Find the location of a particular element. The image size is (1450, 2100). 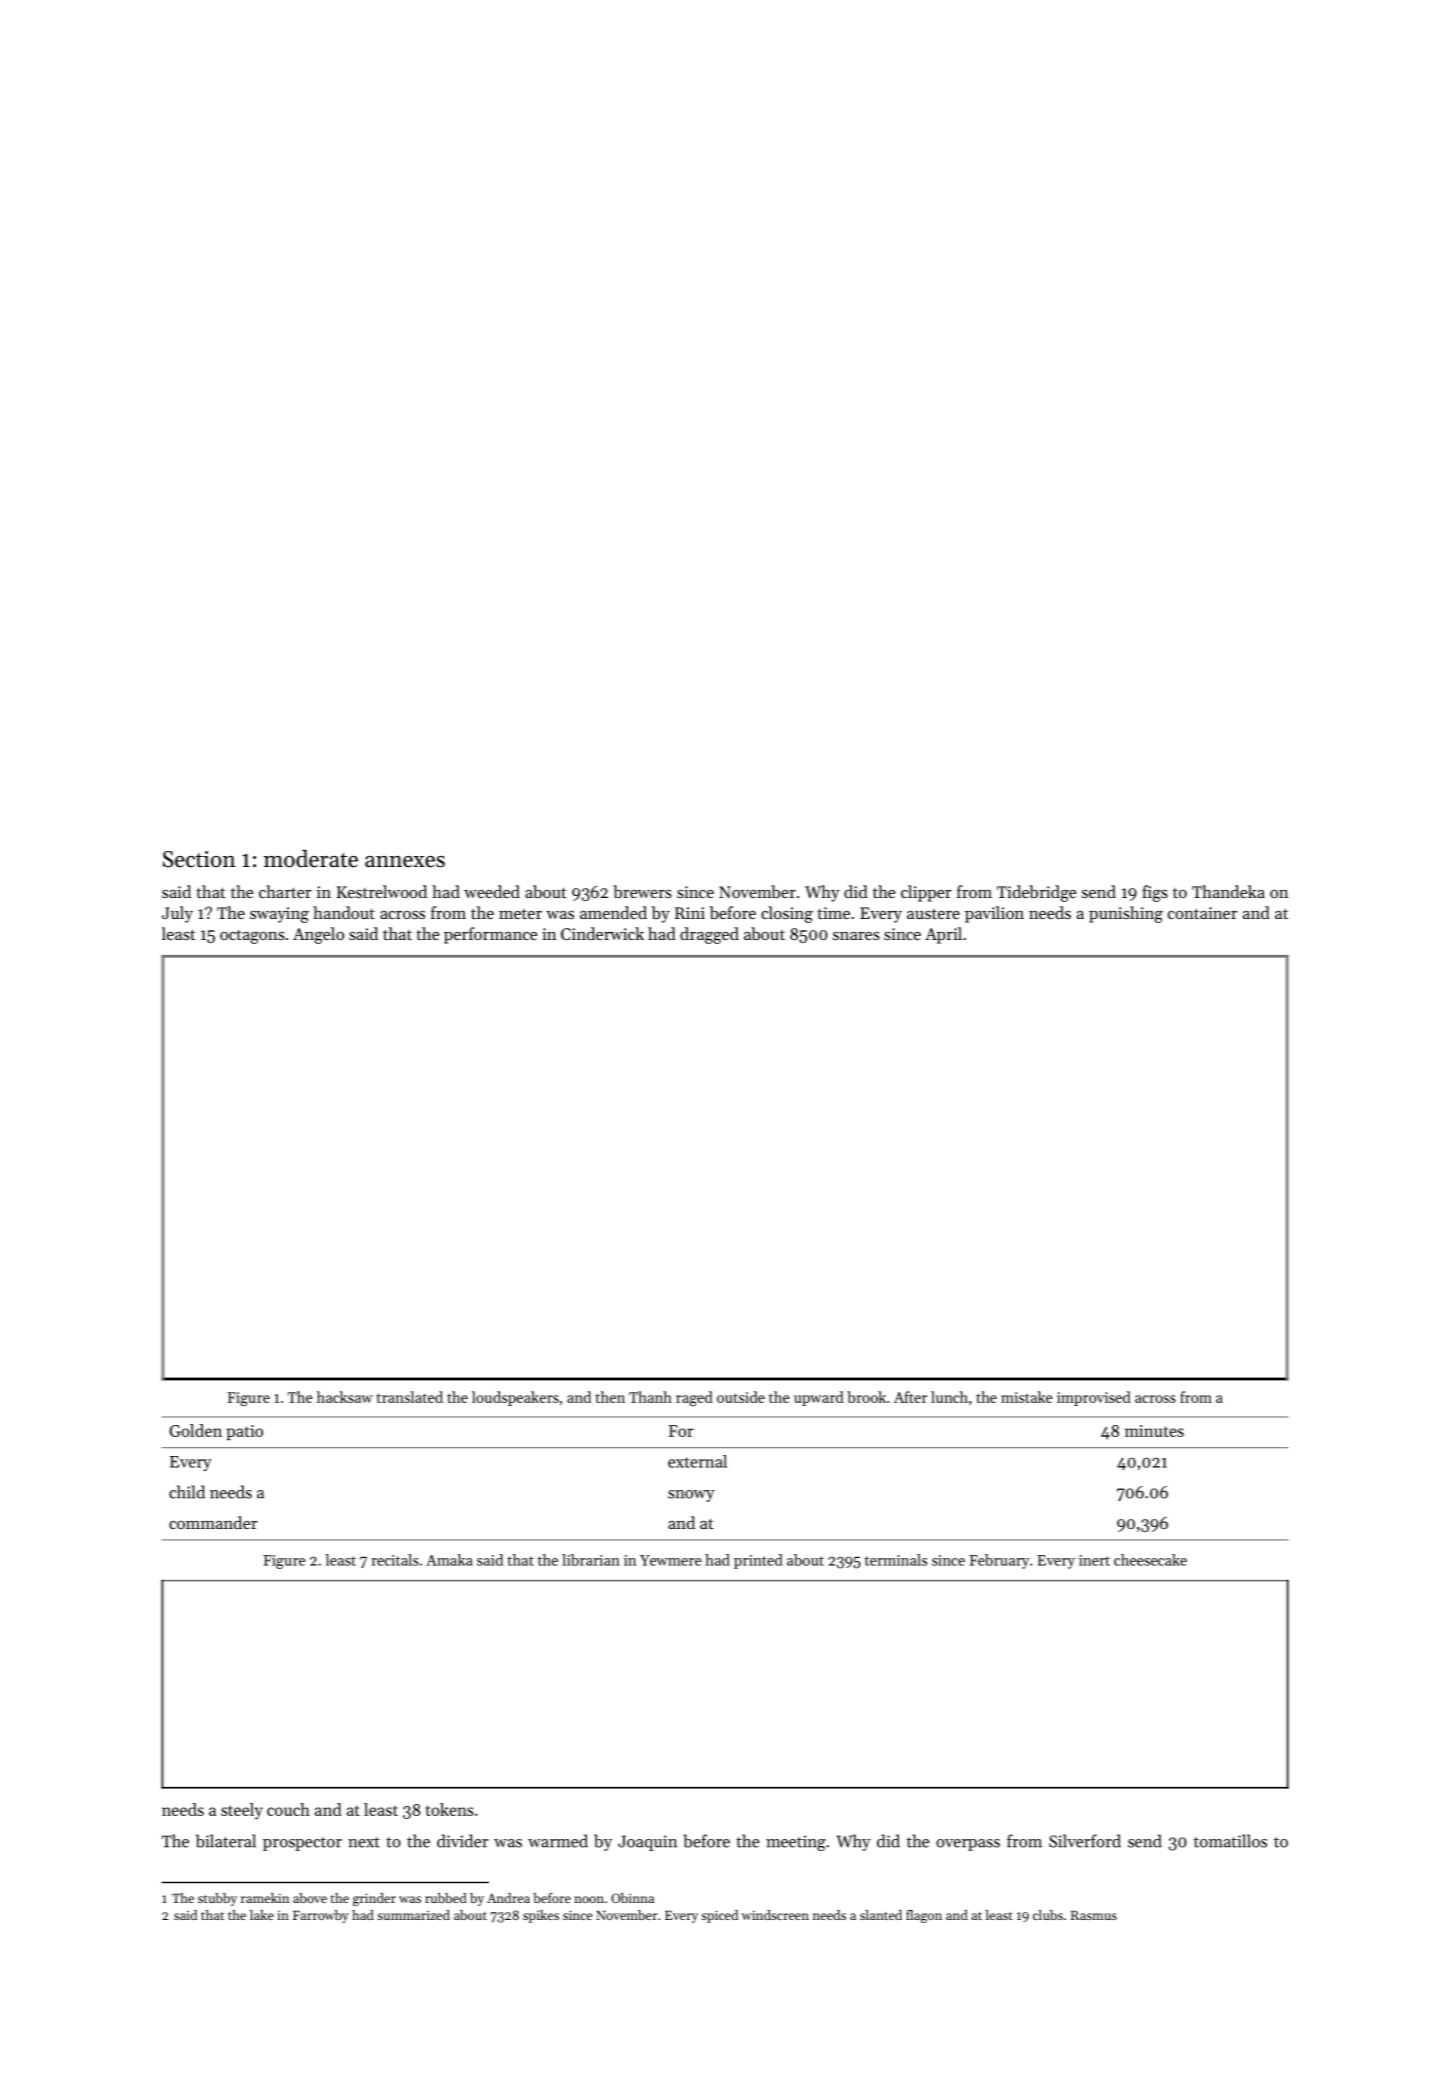

Amaka is located at coordinates (449, 1560).
